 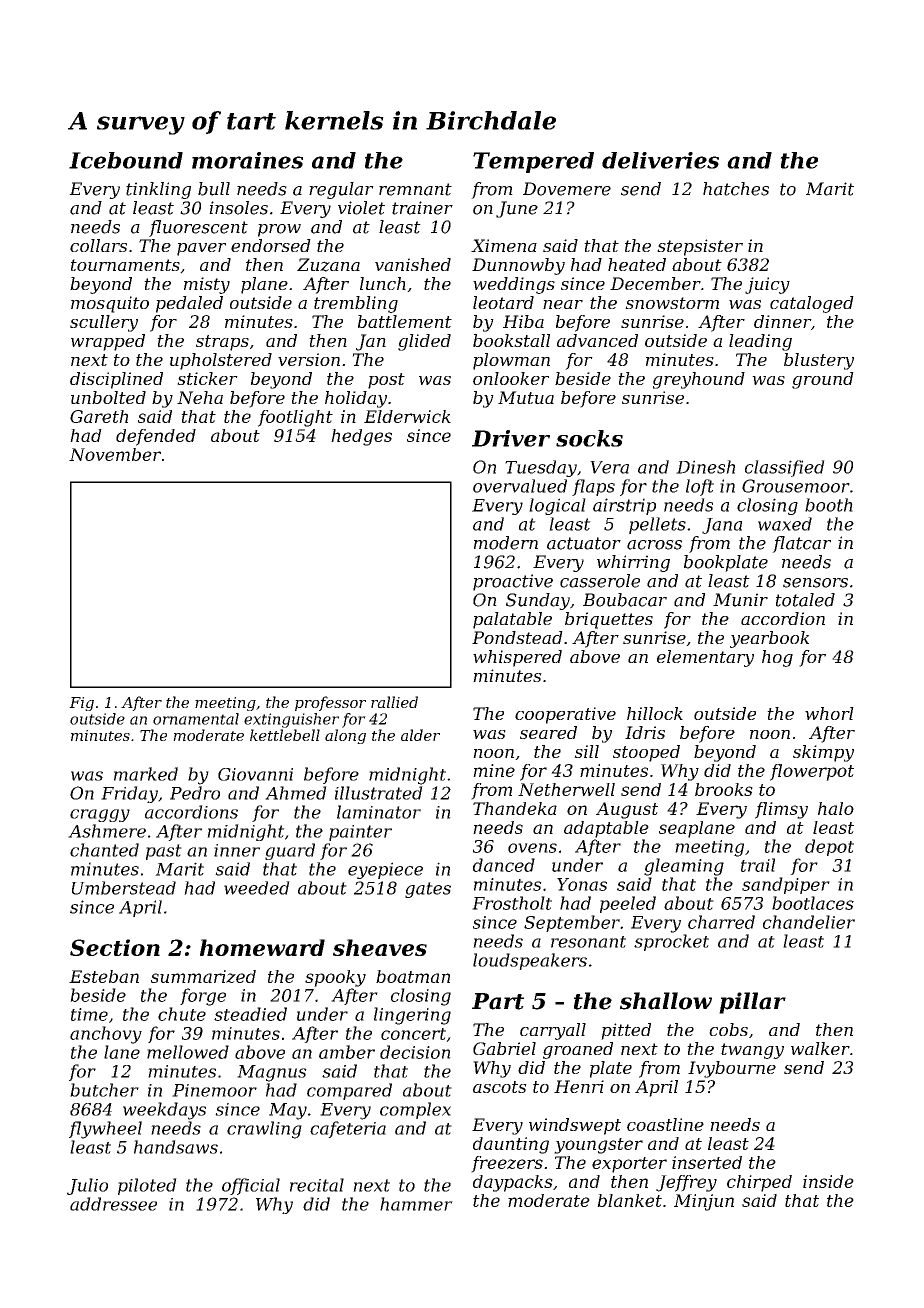 I want to click on modern, so click(x=506, y=543).
